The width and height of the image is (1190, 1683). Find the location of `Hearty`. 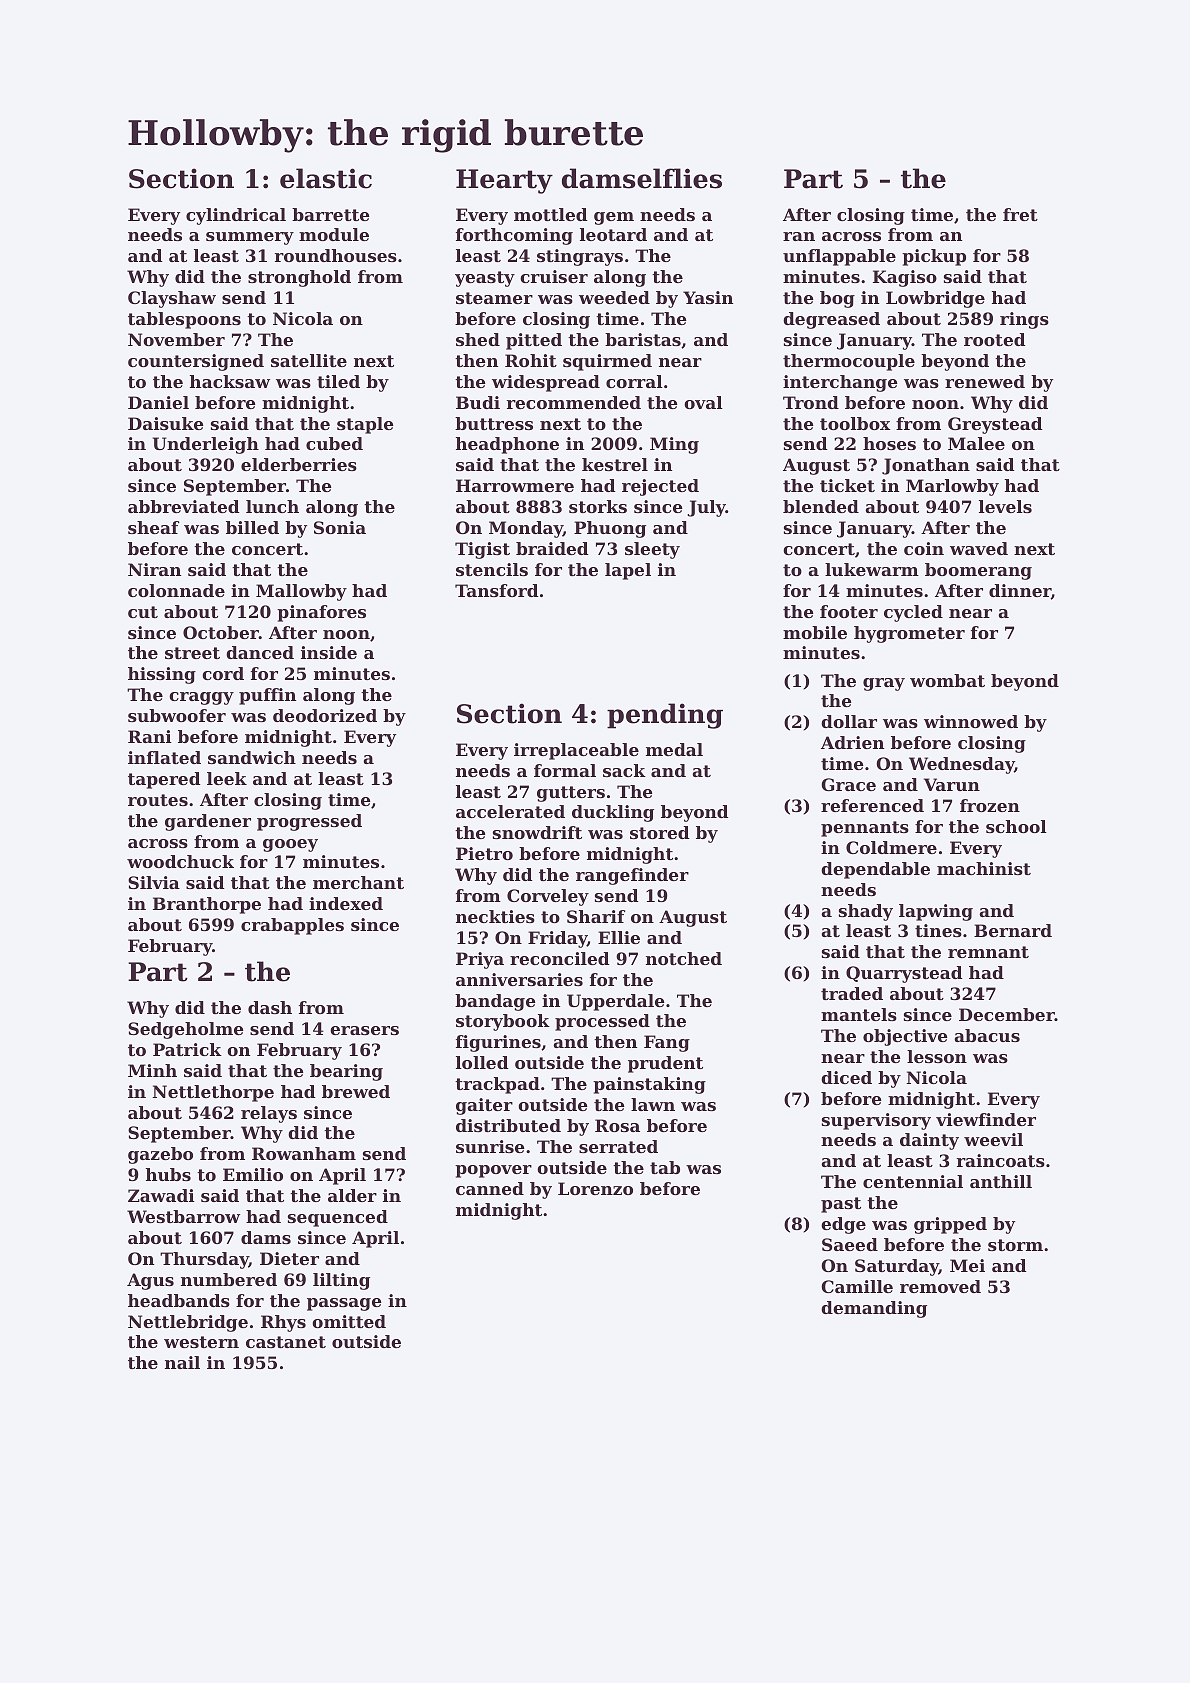

Hearty is located at coordinates (504, 181).
